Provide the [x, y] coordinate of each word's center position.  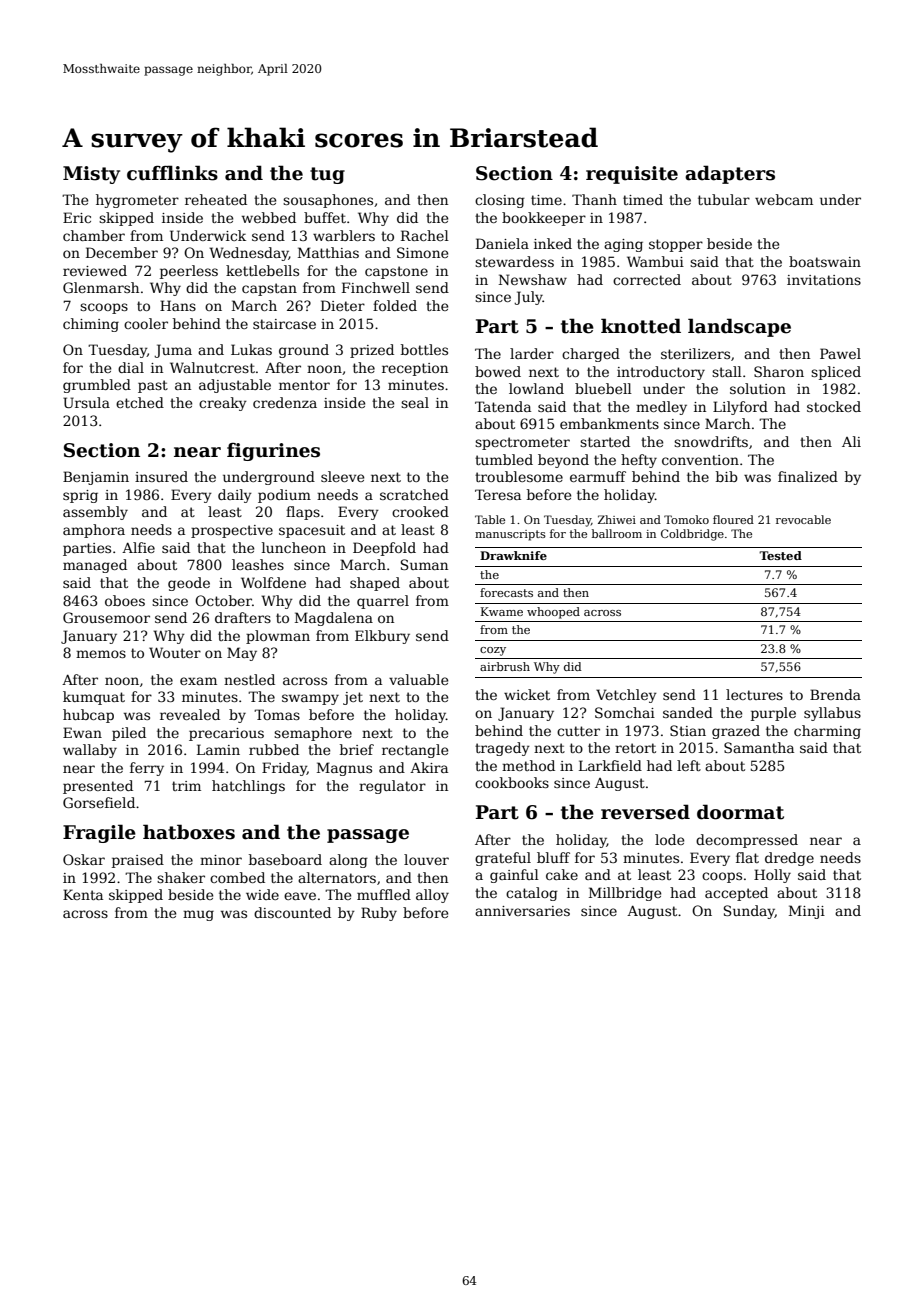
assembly [95, 513]
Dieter [343, 305]
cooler [146, 323]
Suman [424, 564]
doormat [740, 812]
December [122, 252]
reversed [645, 812]
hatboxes [189, 832]
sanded [688, 712]
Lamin [218, 749]
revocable [803, 519]
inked [553, 243]
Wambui [655, 261]
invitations [824, 280]
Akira [429, 767]
